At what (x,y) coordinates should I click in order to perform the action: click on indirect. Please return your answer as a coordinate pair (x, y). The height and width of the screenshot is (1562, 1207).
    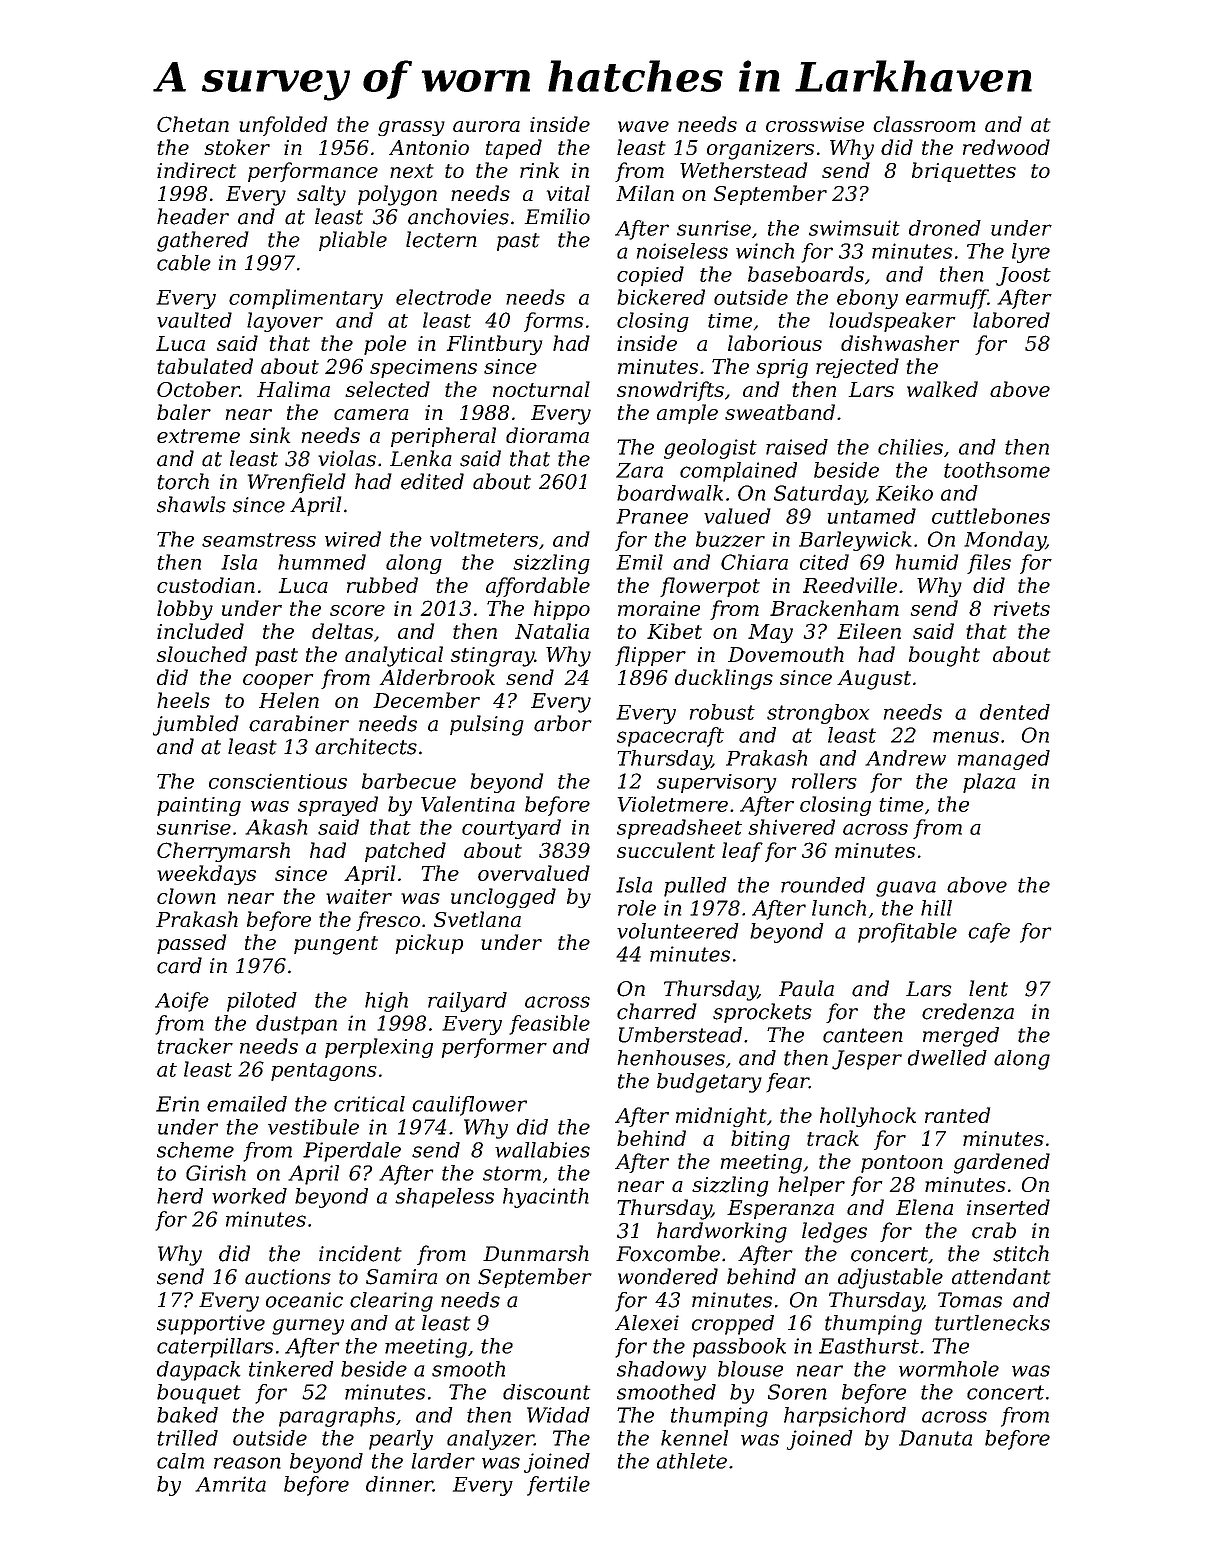
    Looking at the image, I should click on (196, 170).
